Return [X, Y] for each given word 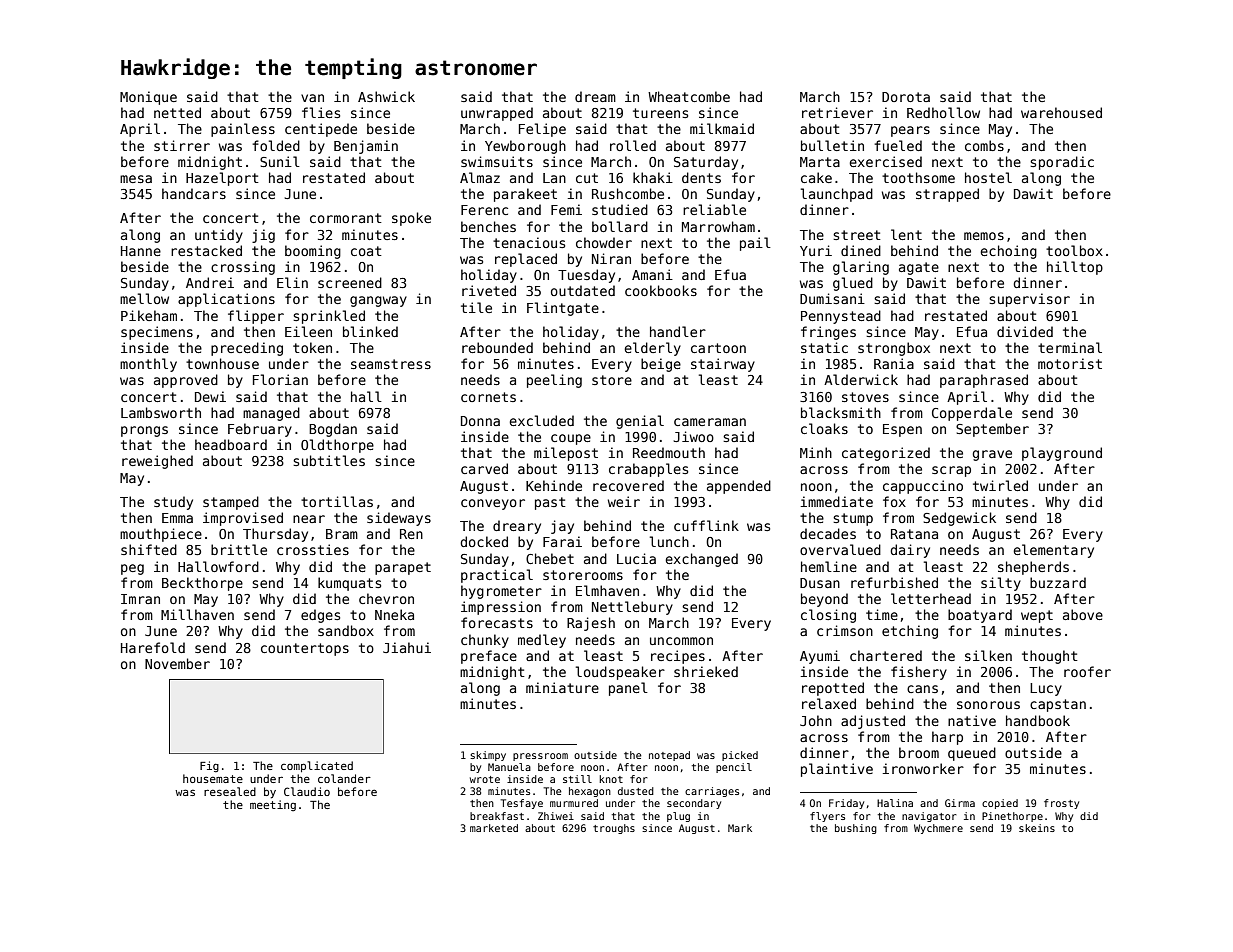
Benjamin [366, 147]
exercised [885, 161]
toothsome [918, 177]
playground [1062, 454]
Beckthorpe [202, 584]
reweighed [157, 462]
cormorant [346, 218]
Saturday [706, 163]
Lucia [636, 558]
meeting [273, 805]
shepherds [1033, 568]
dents [701, 177]
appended [739, 487]
